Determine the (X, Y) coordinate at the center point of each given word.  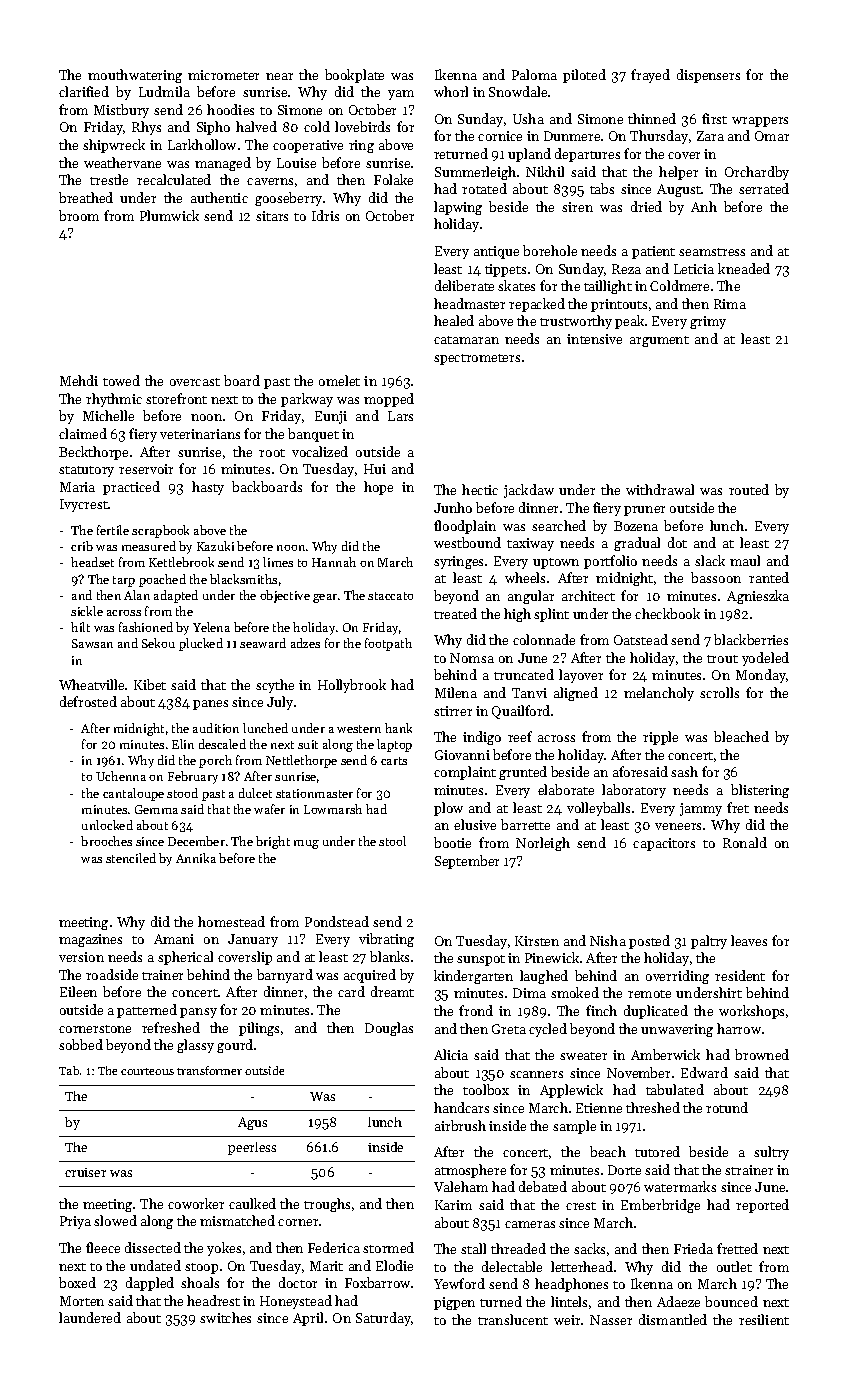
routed (749, 489)
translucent (513, 1319)
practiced (131, 488)
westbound (467, 542)
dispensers (708, 76)
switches (225, 1317)
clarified (84, 91)
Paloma (534, 74)
